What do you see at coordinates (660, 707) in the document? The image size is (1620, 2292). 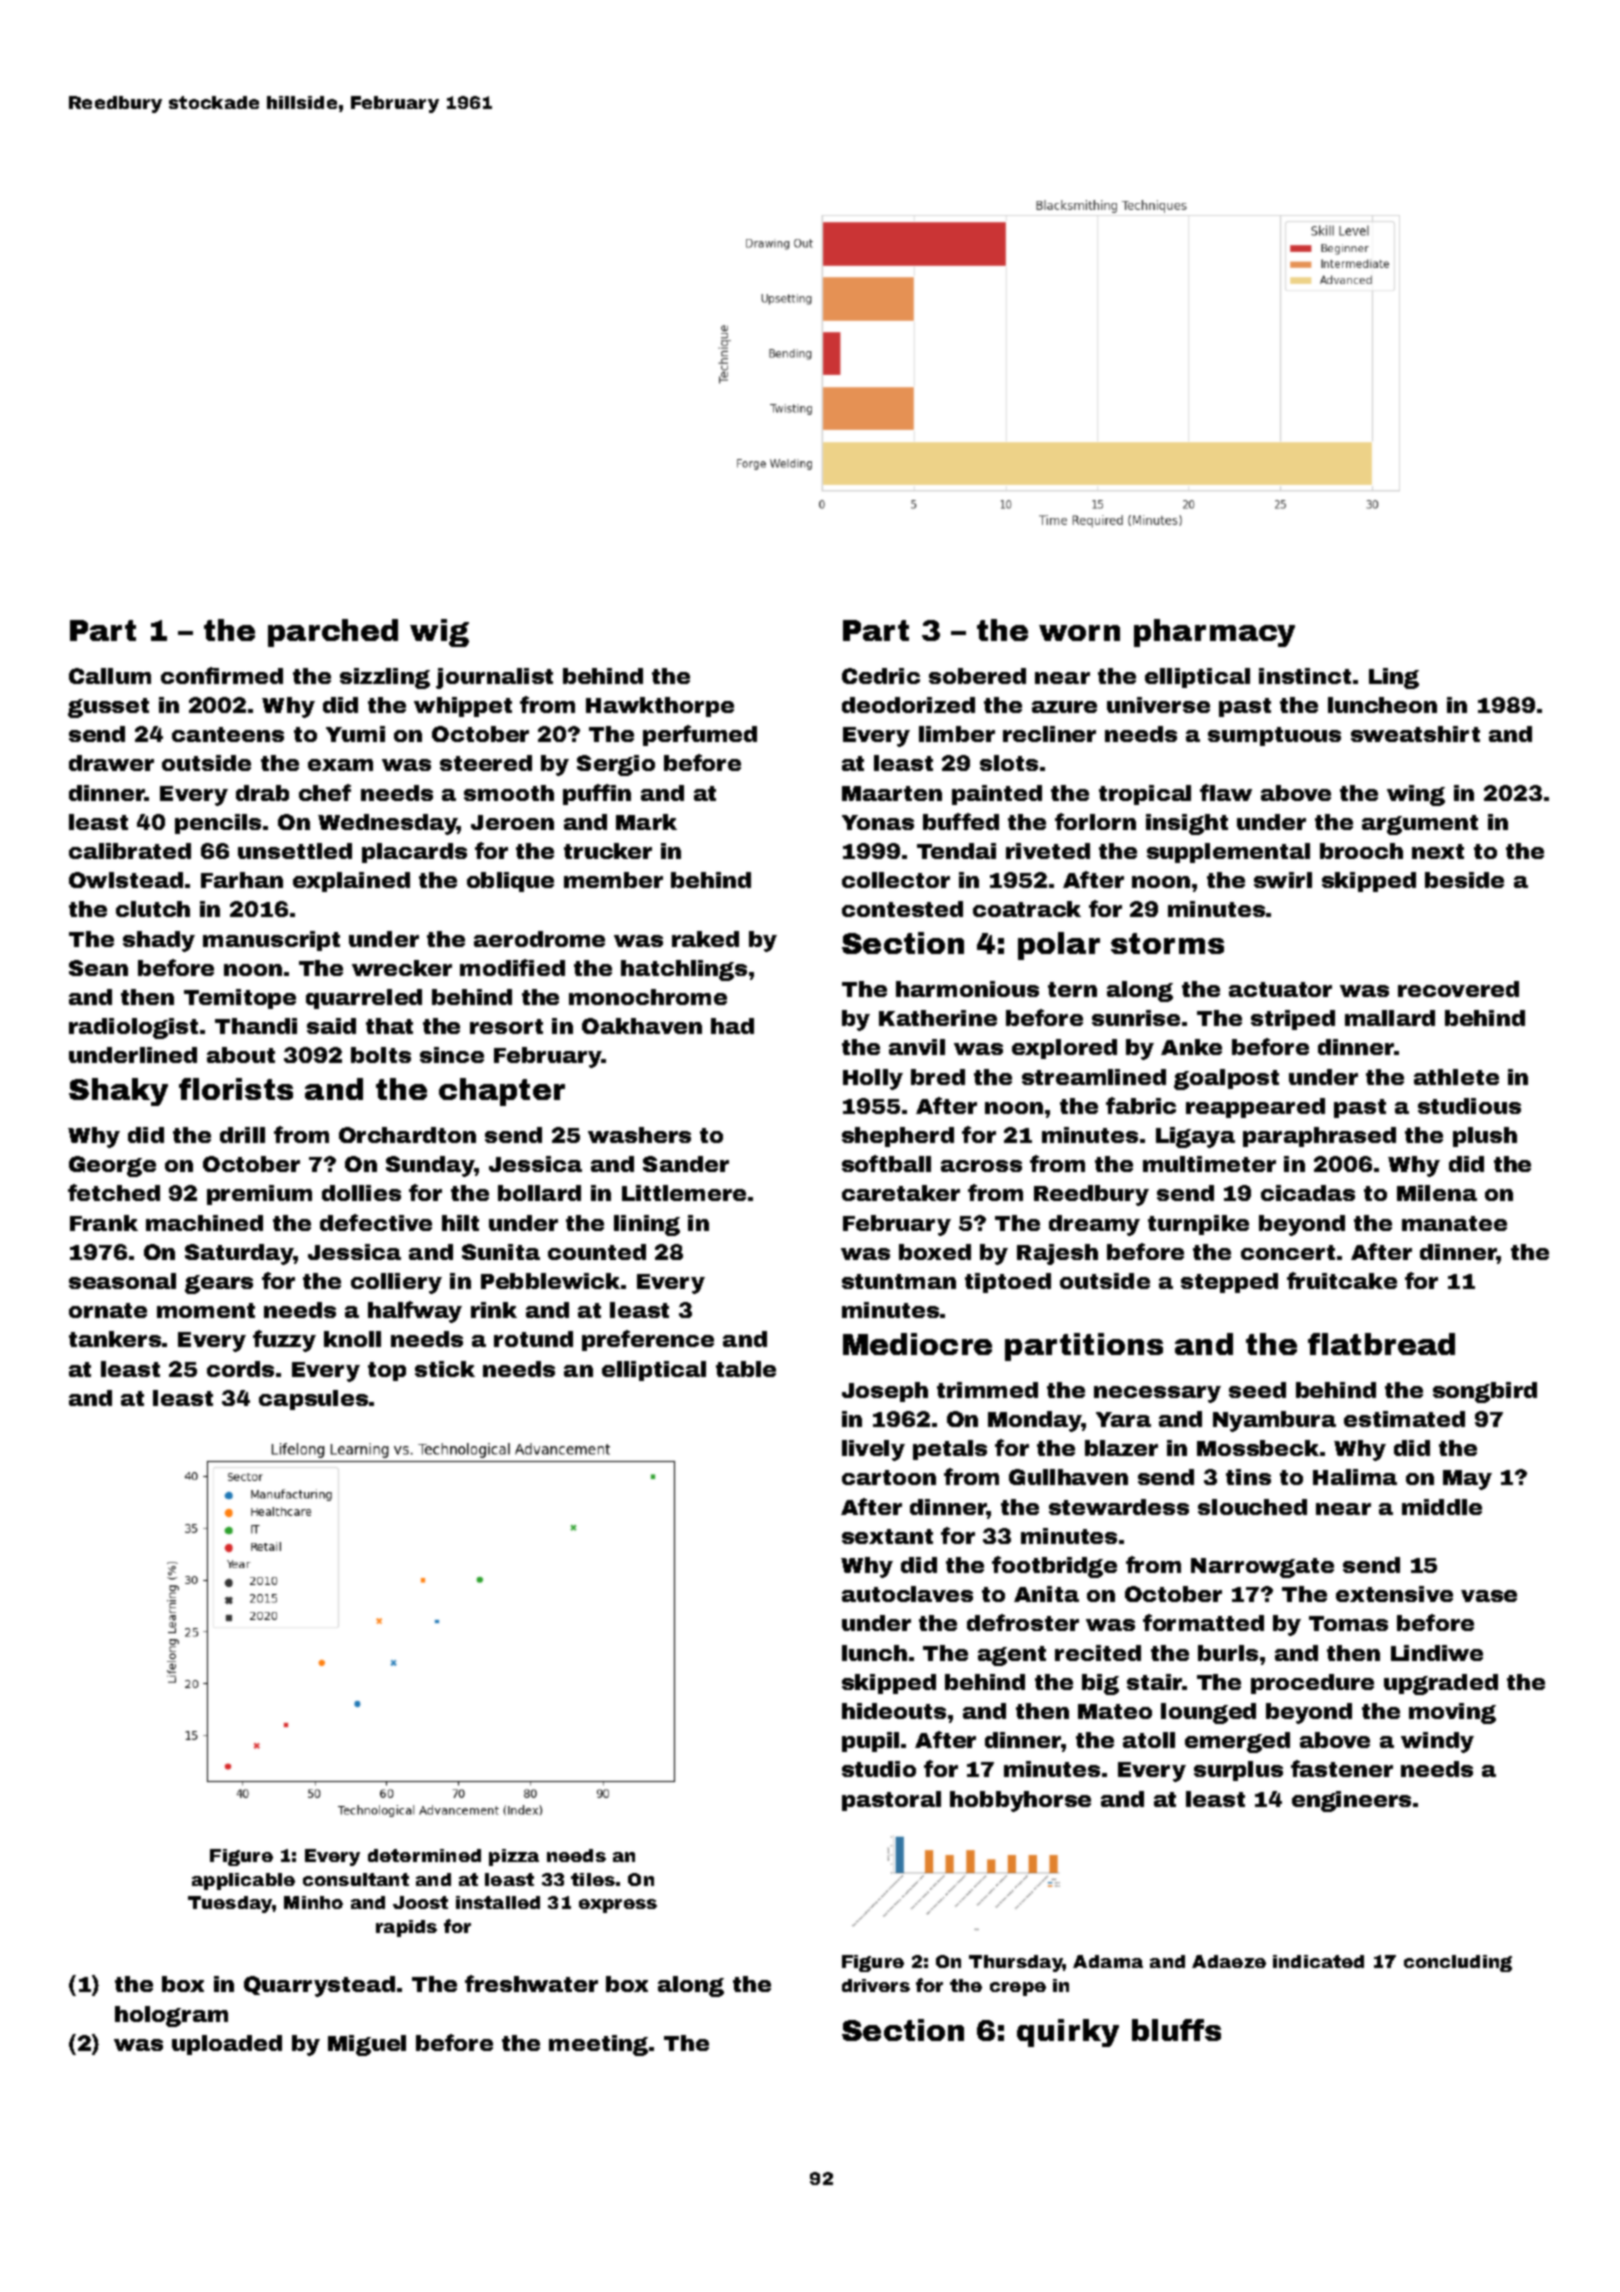 I see `Hawkthorpe` at bounding box center [660, 707].
